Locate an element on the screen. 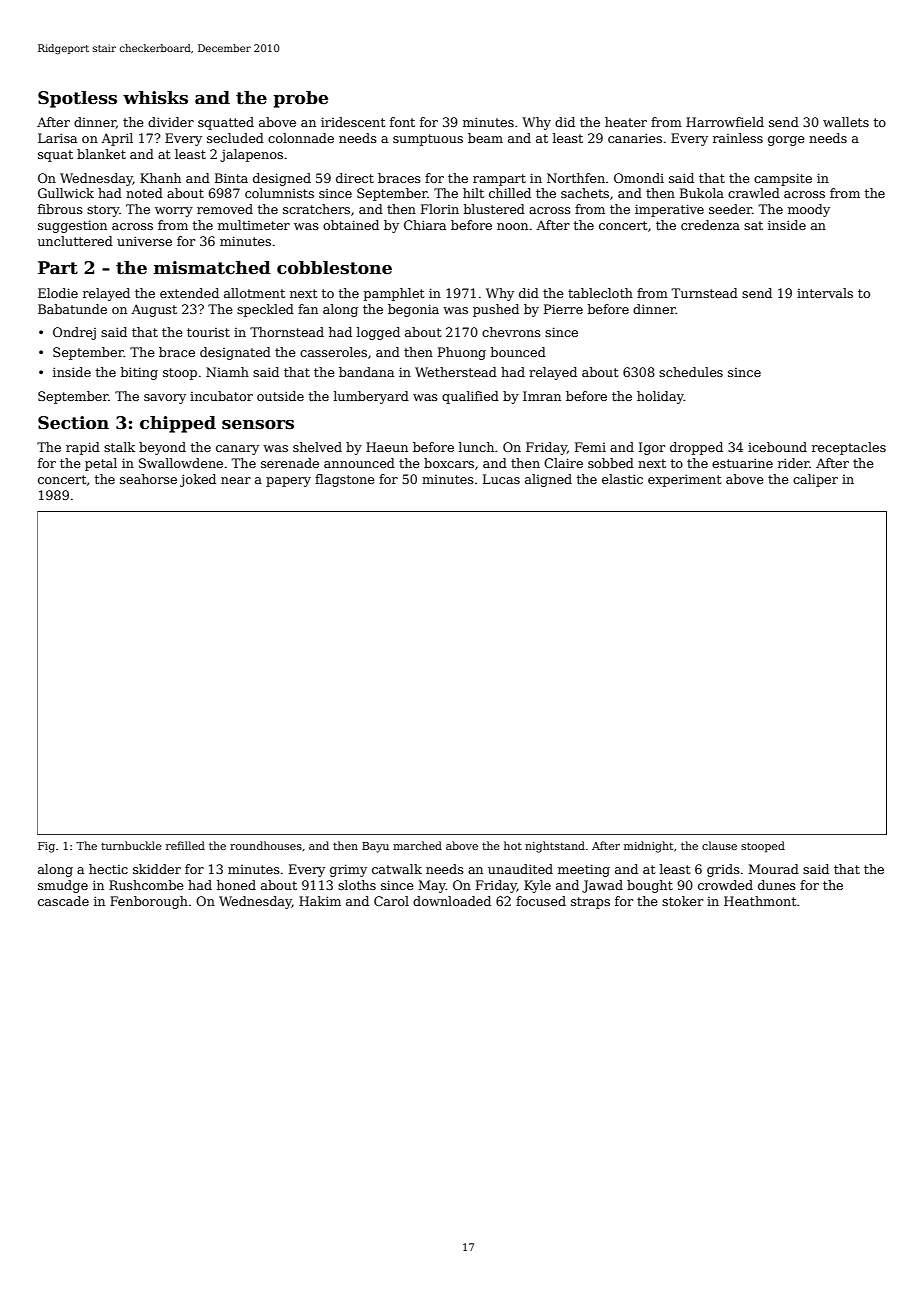 The image size is (924, 1308). direct is located at coordinates (355, 178).
